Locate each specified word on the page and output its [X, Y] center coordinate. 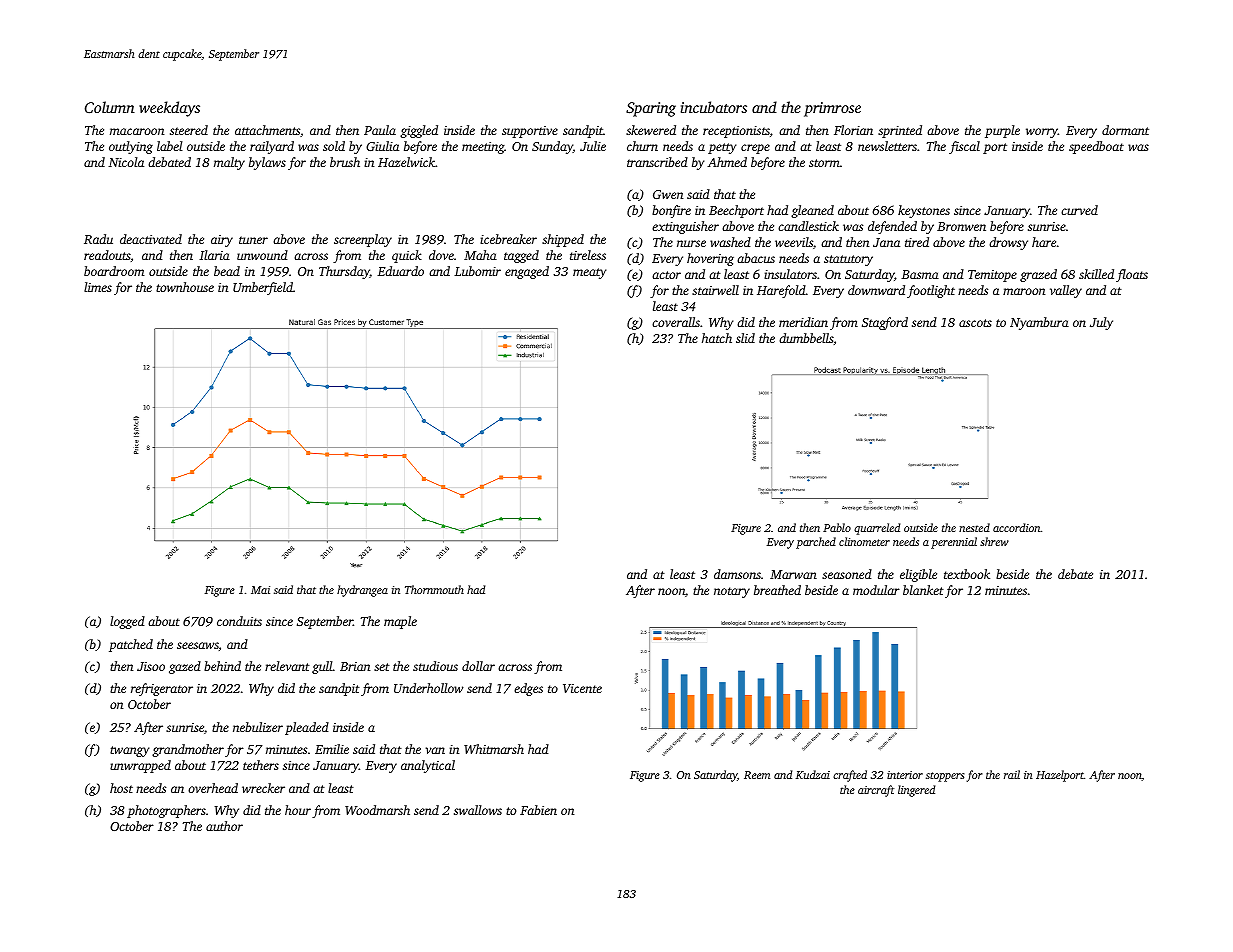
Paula [380, 130]
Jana [886, 242]
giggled [419, 131]
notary [732, 592]
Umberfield [263, 288]
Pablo [837, 527]
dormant [1125, 130]
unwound [262, 255]
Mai [260, 590]
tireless [588, 255]
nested [974, 527]
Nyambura [1039, 323]
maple [400, 622]
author [224, 826]
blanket [923, 590]
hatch [717, 338]
